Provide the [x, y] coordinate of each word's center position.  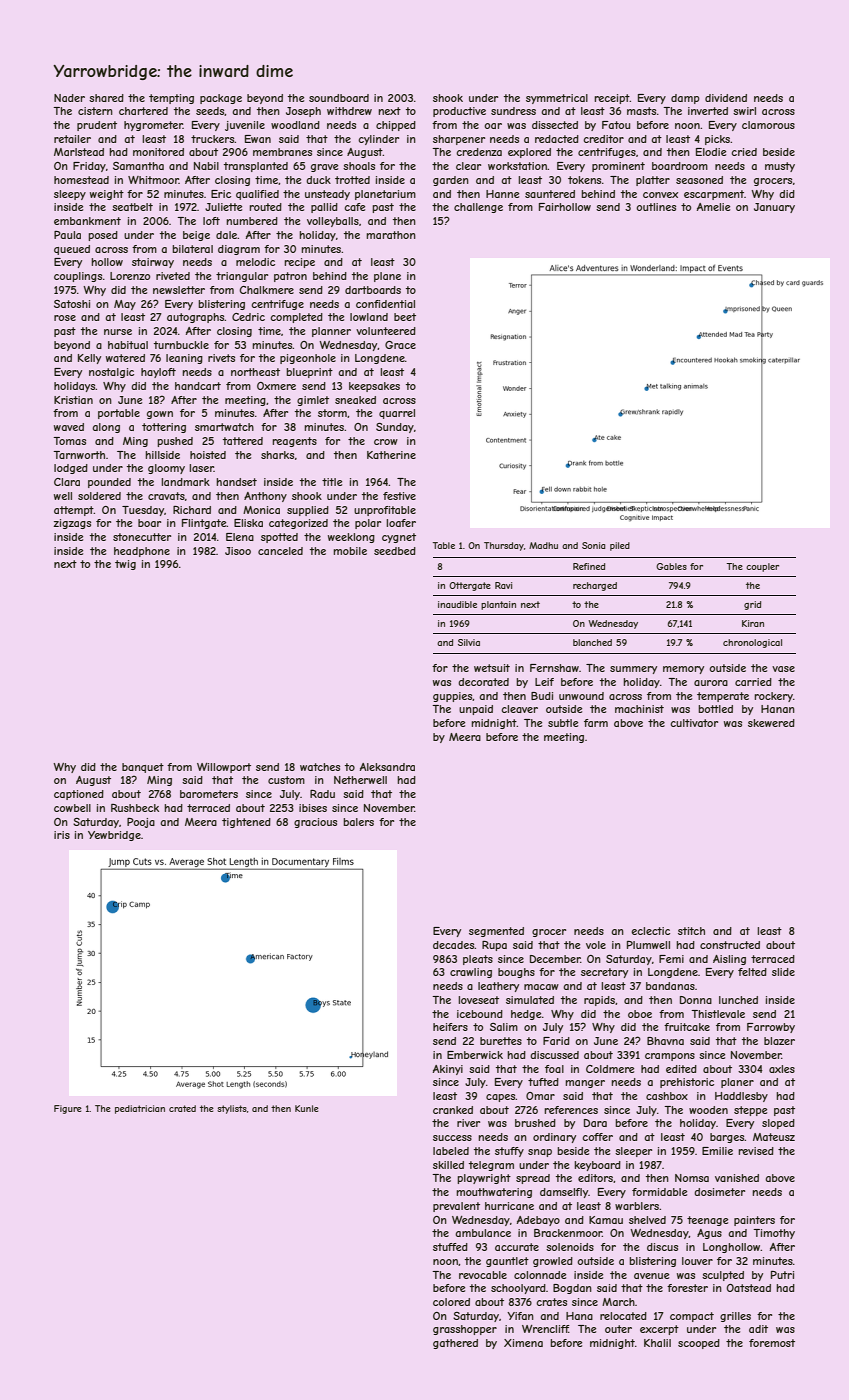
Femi [671, 959]
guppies [453, 697]
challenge [478, 208]
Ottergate [470, 586]
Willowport [224, 768]
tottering [164, 428]
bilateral [192, 249]
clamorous [768, 125]
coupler [762, 567]
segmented [496, 932]
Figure [68, 1109]
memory [683, 670]
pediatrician [140, 1109]
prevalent [456, 1207]
